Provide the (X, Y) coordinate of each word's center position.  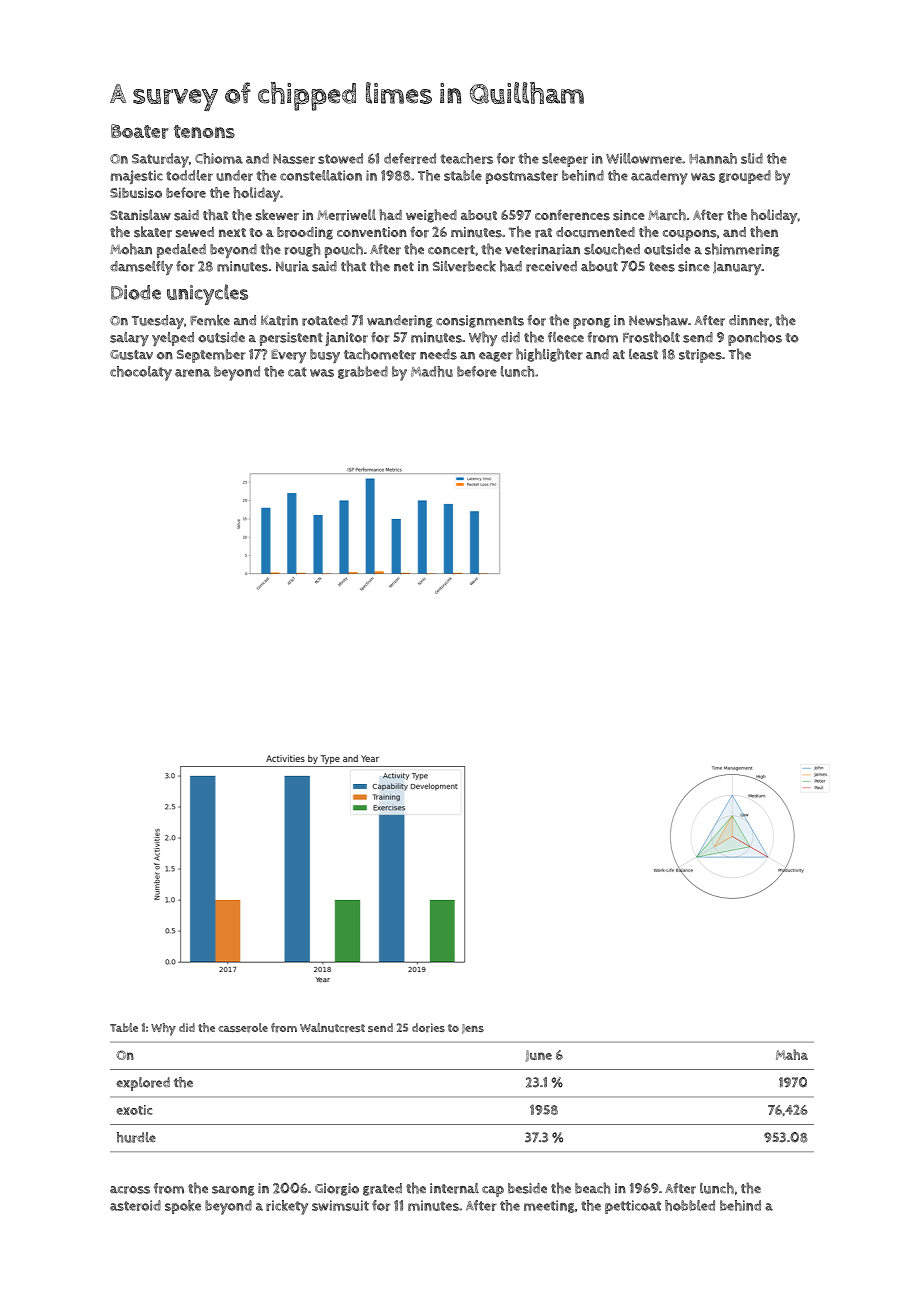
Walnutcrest (332, 1028)
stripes (700, 356)
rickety (287, 1207)
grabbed (363, 372)
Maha (792, 1054)
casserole (243, 1028)
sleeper (565, 160)
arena (193, 373)
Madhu (432, 371)
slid (752, 158)
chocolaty (141, 373)
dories (428, 1028)
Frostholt (651, 337)
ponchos (755, 338)
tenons (204, 132)
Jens (473, 1029)
